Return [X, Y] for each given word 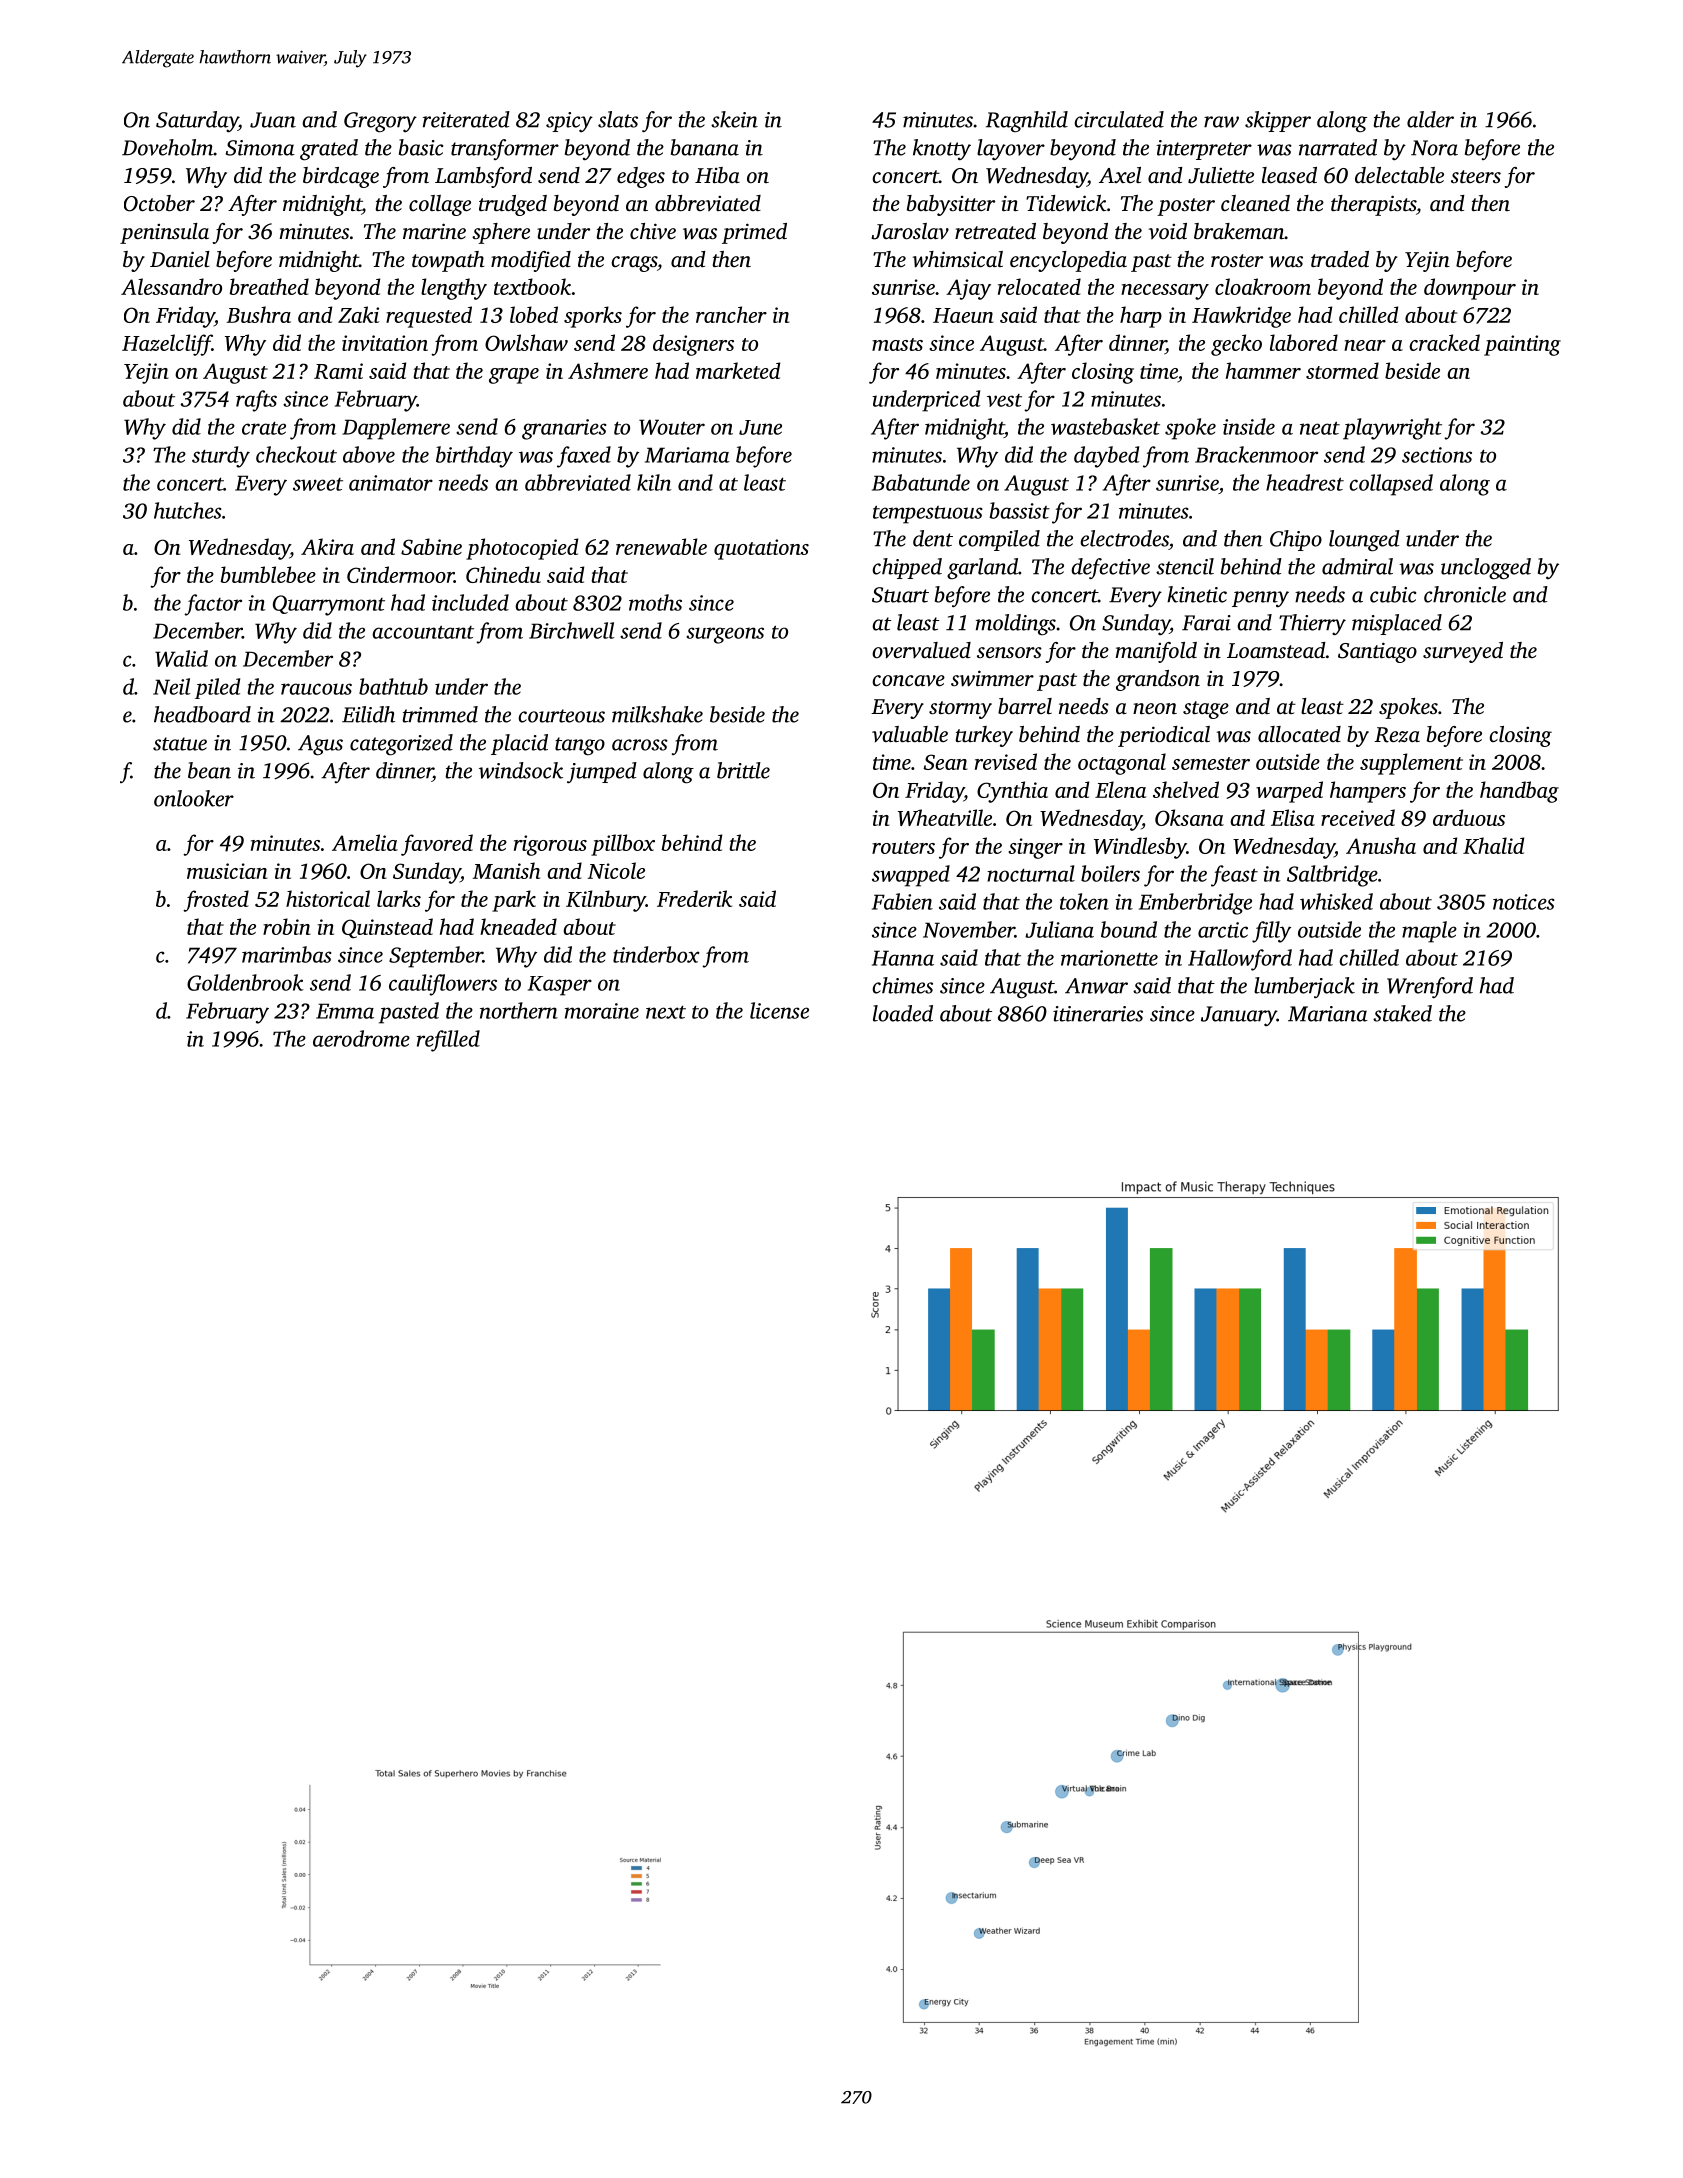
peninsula [164, 233]
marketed [738, 370]
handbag [1519, 792]
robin [286, 926]
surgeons [725, 635]
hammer [1263, 370]
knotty [942, 150]
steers [1476, 176]
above [369, 454]
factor [213, 605]
